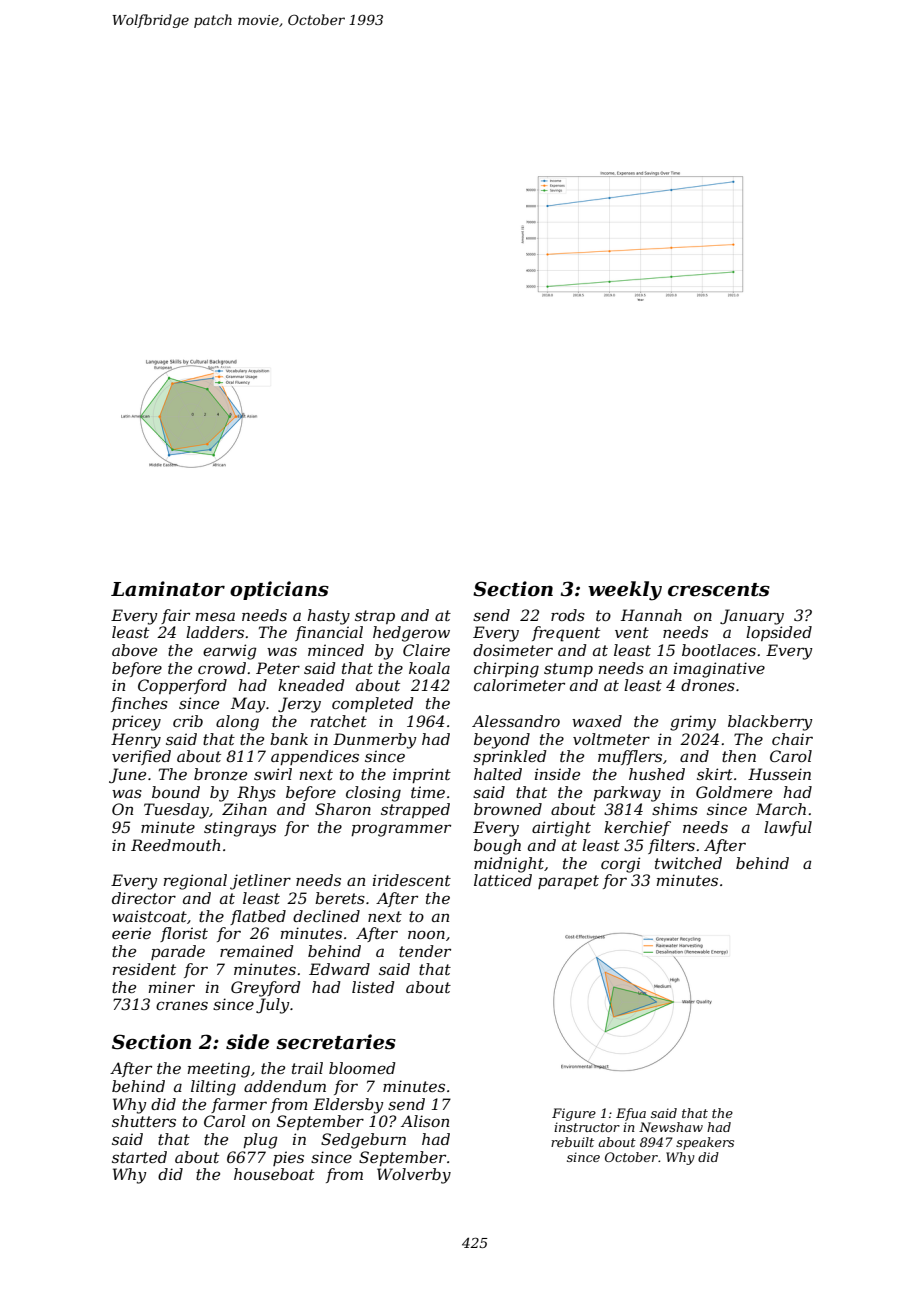 The image size is (924, 1308). I want to click on Wolverby, so click(414, 1176).
